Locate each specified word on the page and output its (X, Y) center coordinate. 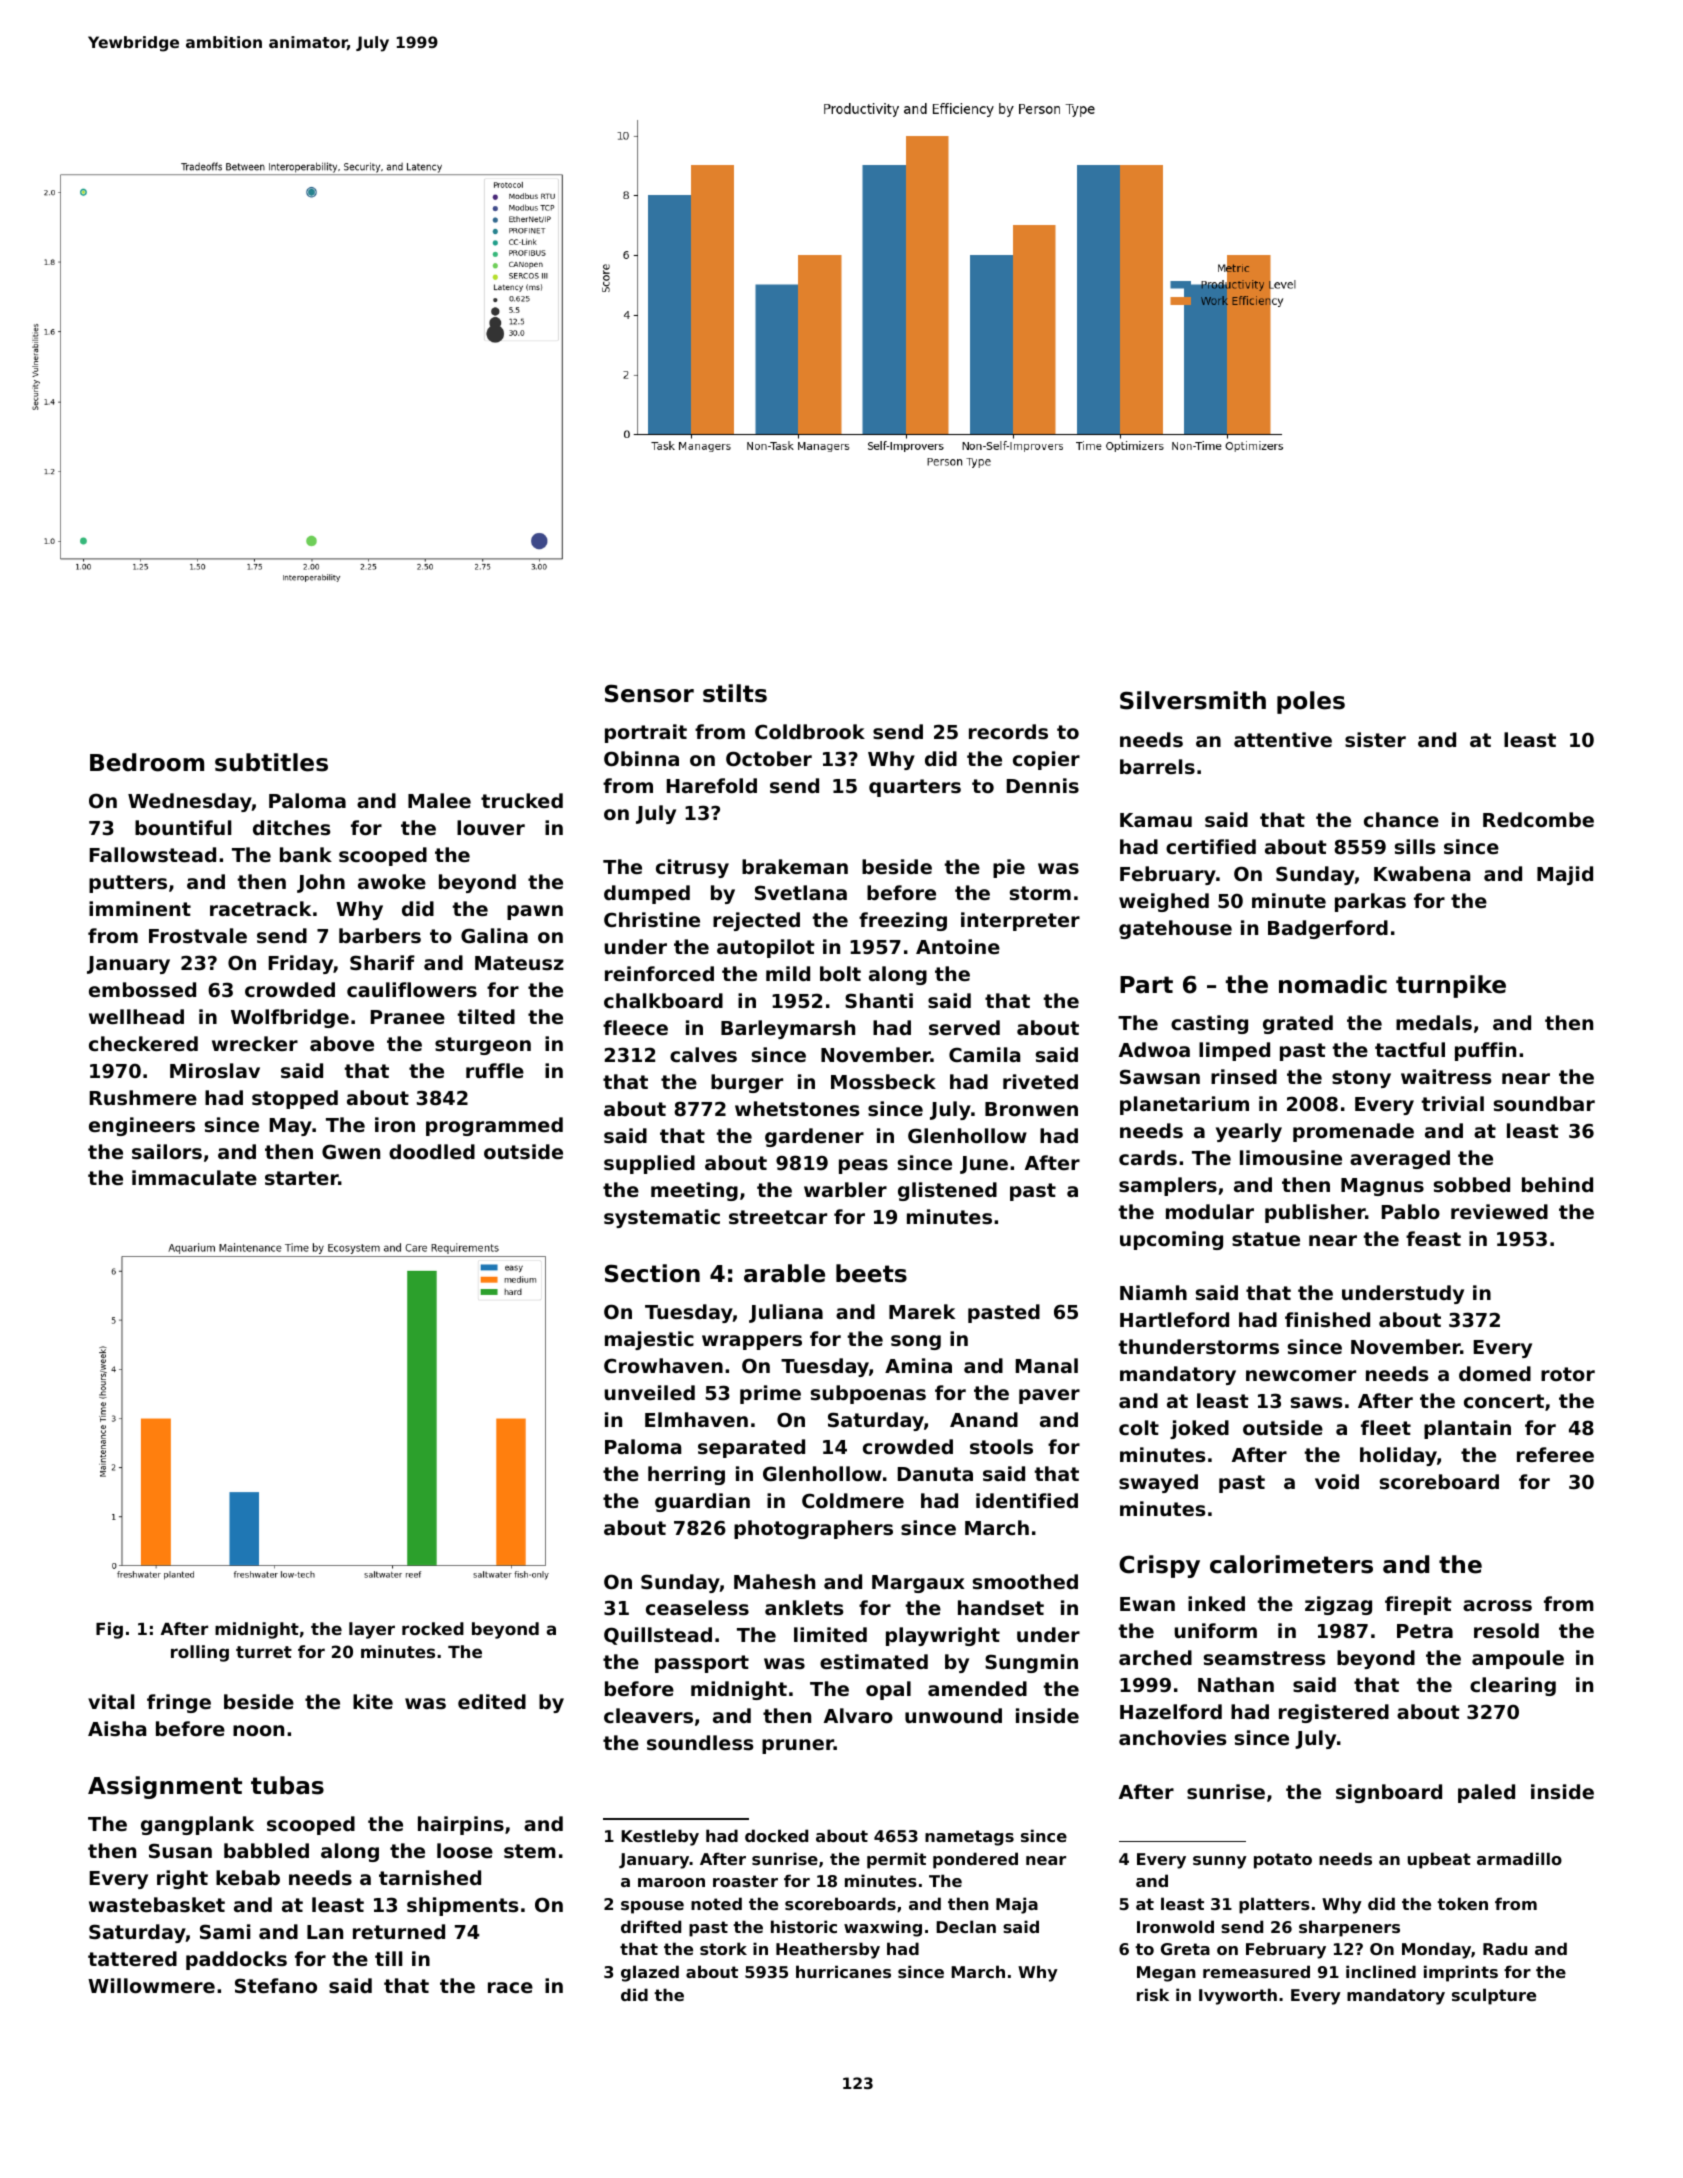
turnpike (1451, 986)
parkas (1370, 902)
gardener (814, 1137)
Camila (984, 1054)
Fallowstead (153, 854)
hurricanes (843, 1971)
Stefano (276, 1986)
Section (652, 1273)
